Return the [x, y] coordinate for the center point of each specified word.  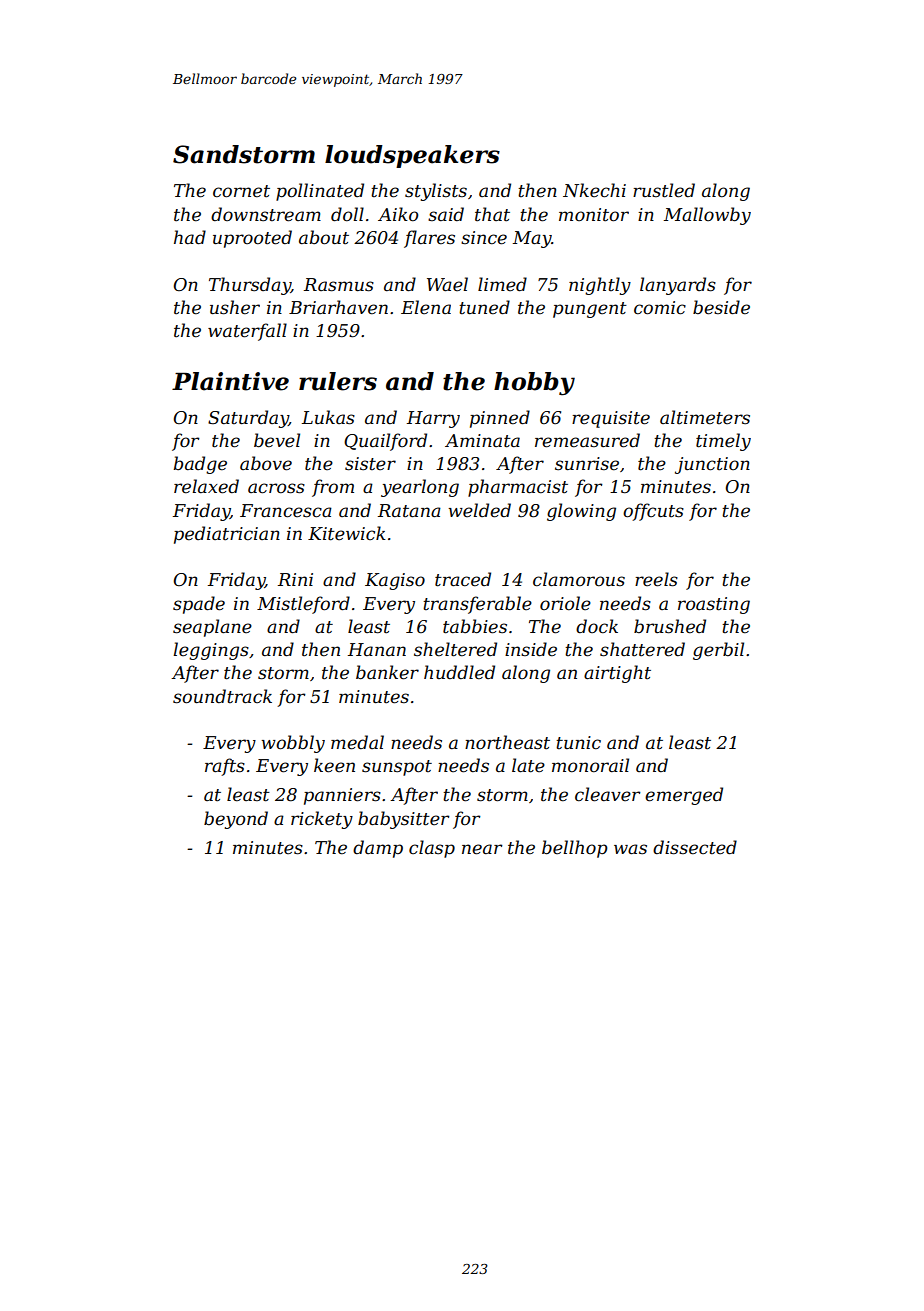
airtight [617, 674]
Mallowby [707, 216]
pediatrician [227, 535]
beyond [236, 820]
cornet [241, 191]
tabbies [475, 626]
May [532, 239]
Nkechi [594, 190]
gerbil [718, 651]
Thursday [250, 286]
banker [387, 672]
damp [378, 849]
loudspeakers [412, 156]
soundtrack [222, 696]
